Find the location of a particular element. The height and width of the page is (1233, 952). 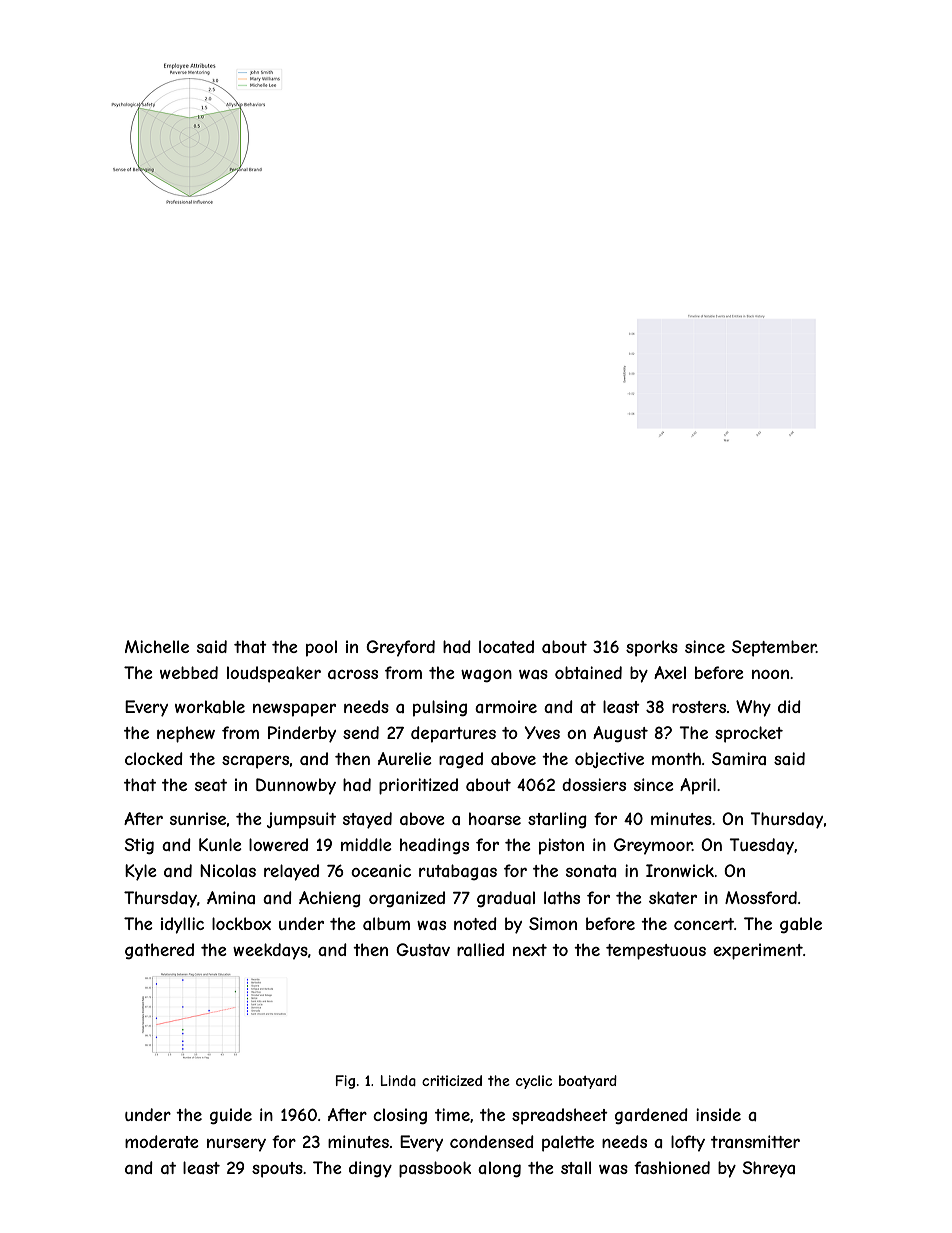

oceanic is located at coordinates (381, 870).
